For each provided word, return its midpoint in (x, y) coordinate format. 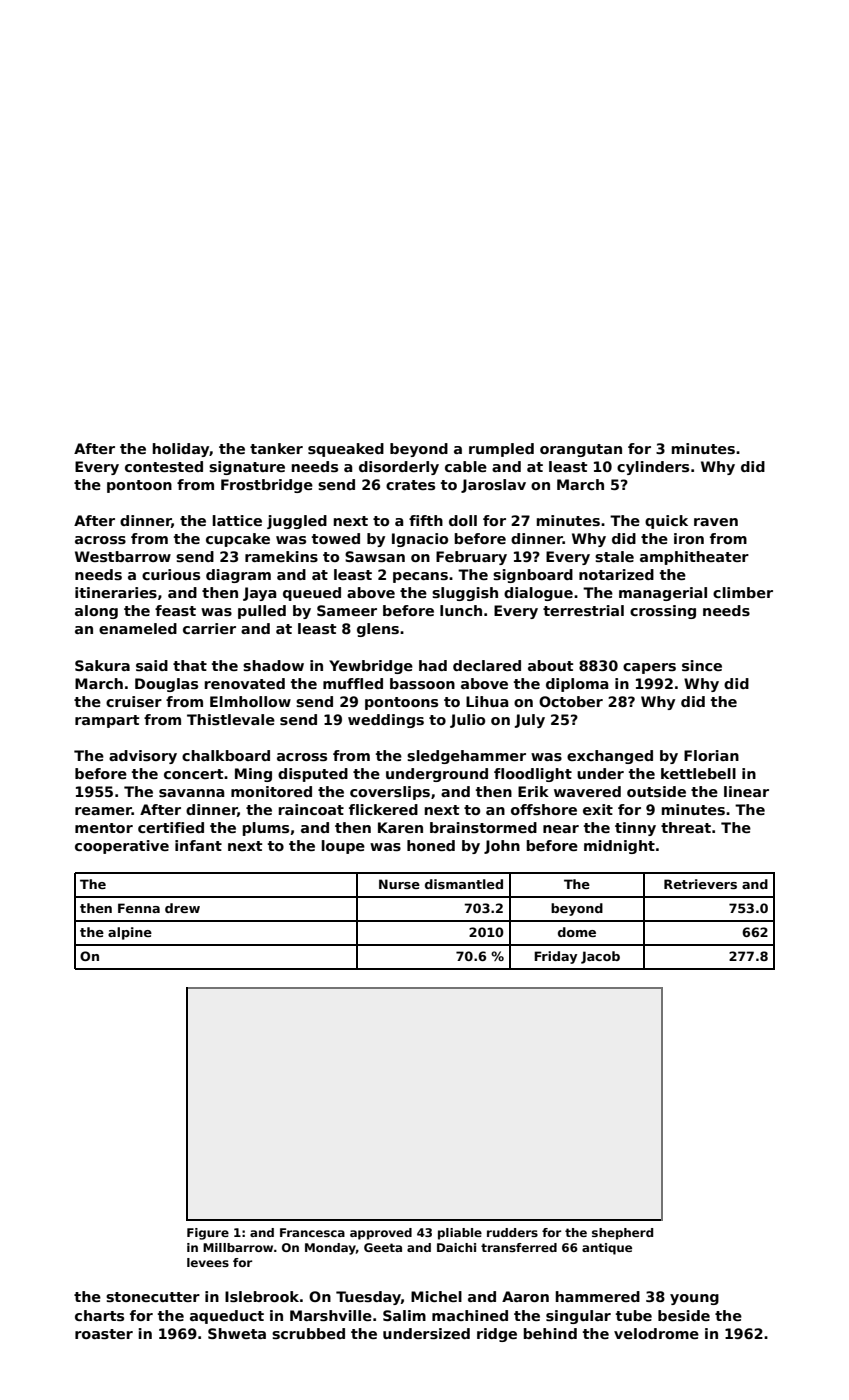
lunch (461, 610)
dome (577, 932)
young (694, 1299)
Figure (208, 1234)
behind (550, 1333)
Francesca (312, 1232)
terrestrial (583, 610)
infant (198, 845)
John (502, 847)
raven (716, 522)
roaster (104, 1334)
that (190, 665)
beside (684, 1315)
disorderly (399, 468)
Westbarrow (123, 556)
